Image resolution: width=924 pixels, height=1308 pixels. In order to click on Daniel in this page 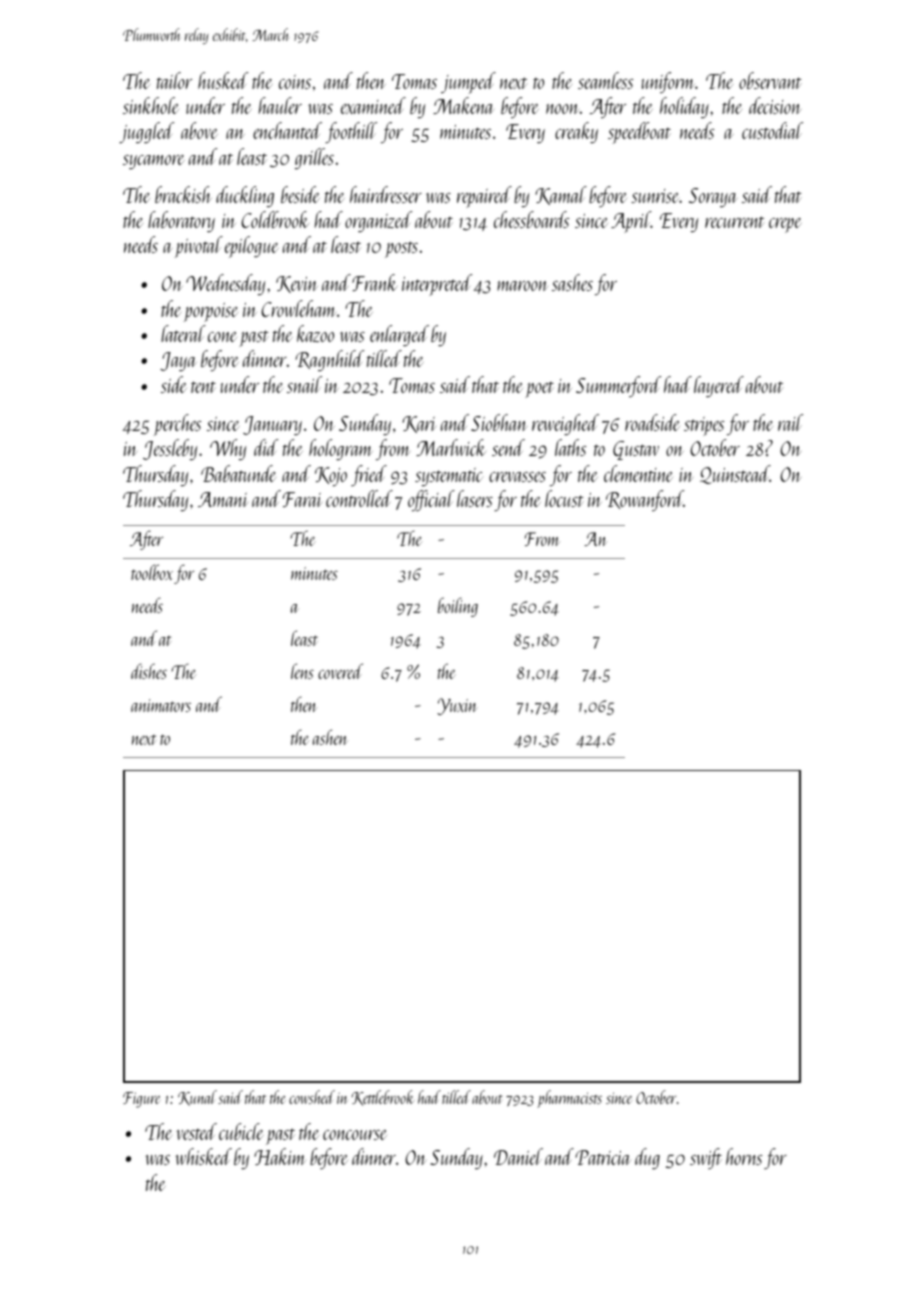, I will do `click(518, 1156)`.
